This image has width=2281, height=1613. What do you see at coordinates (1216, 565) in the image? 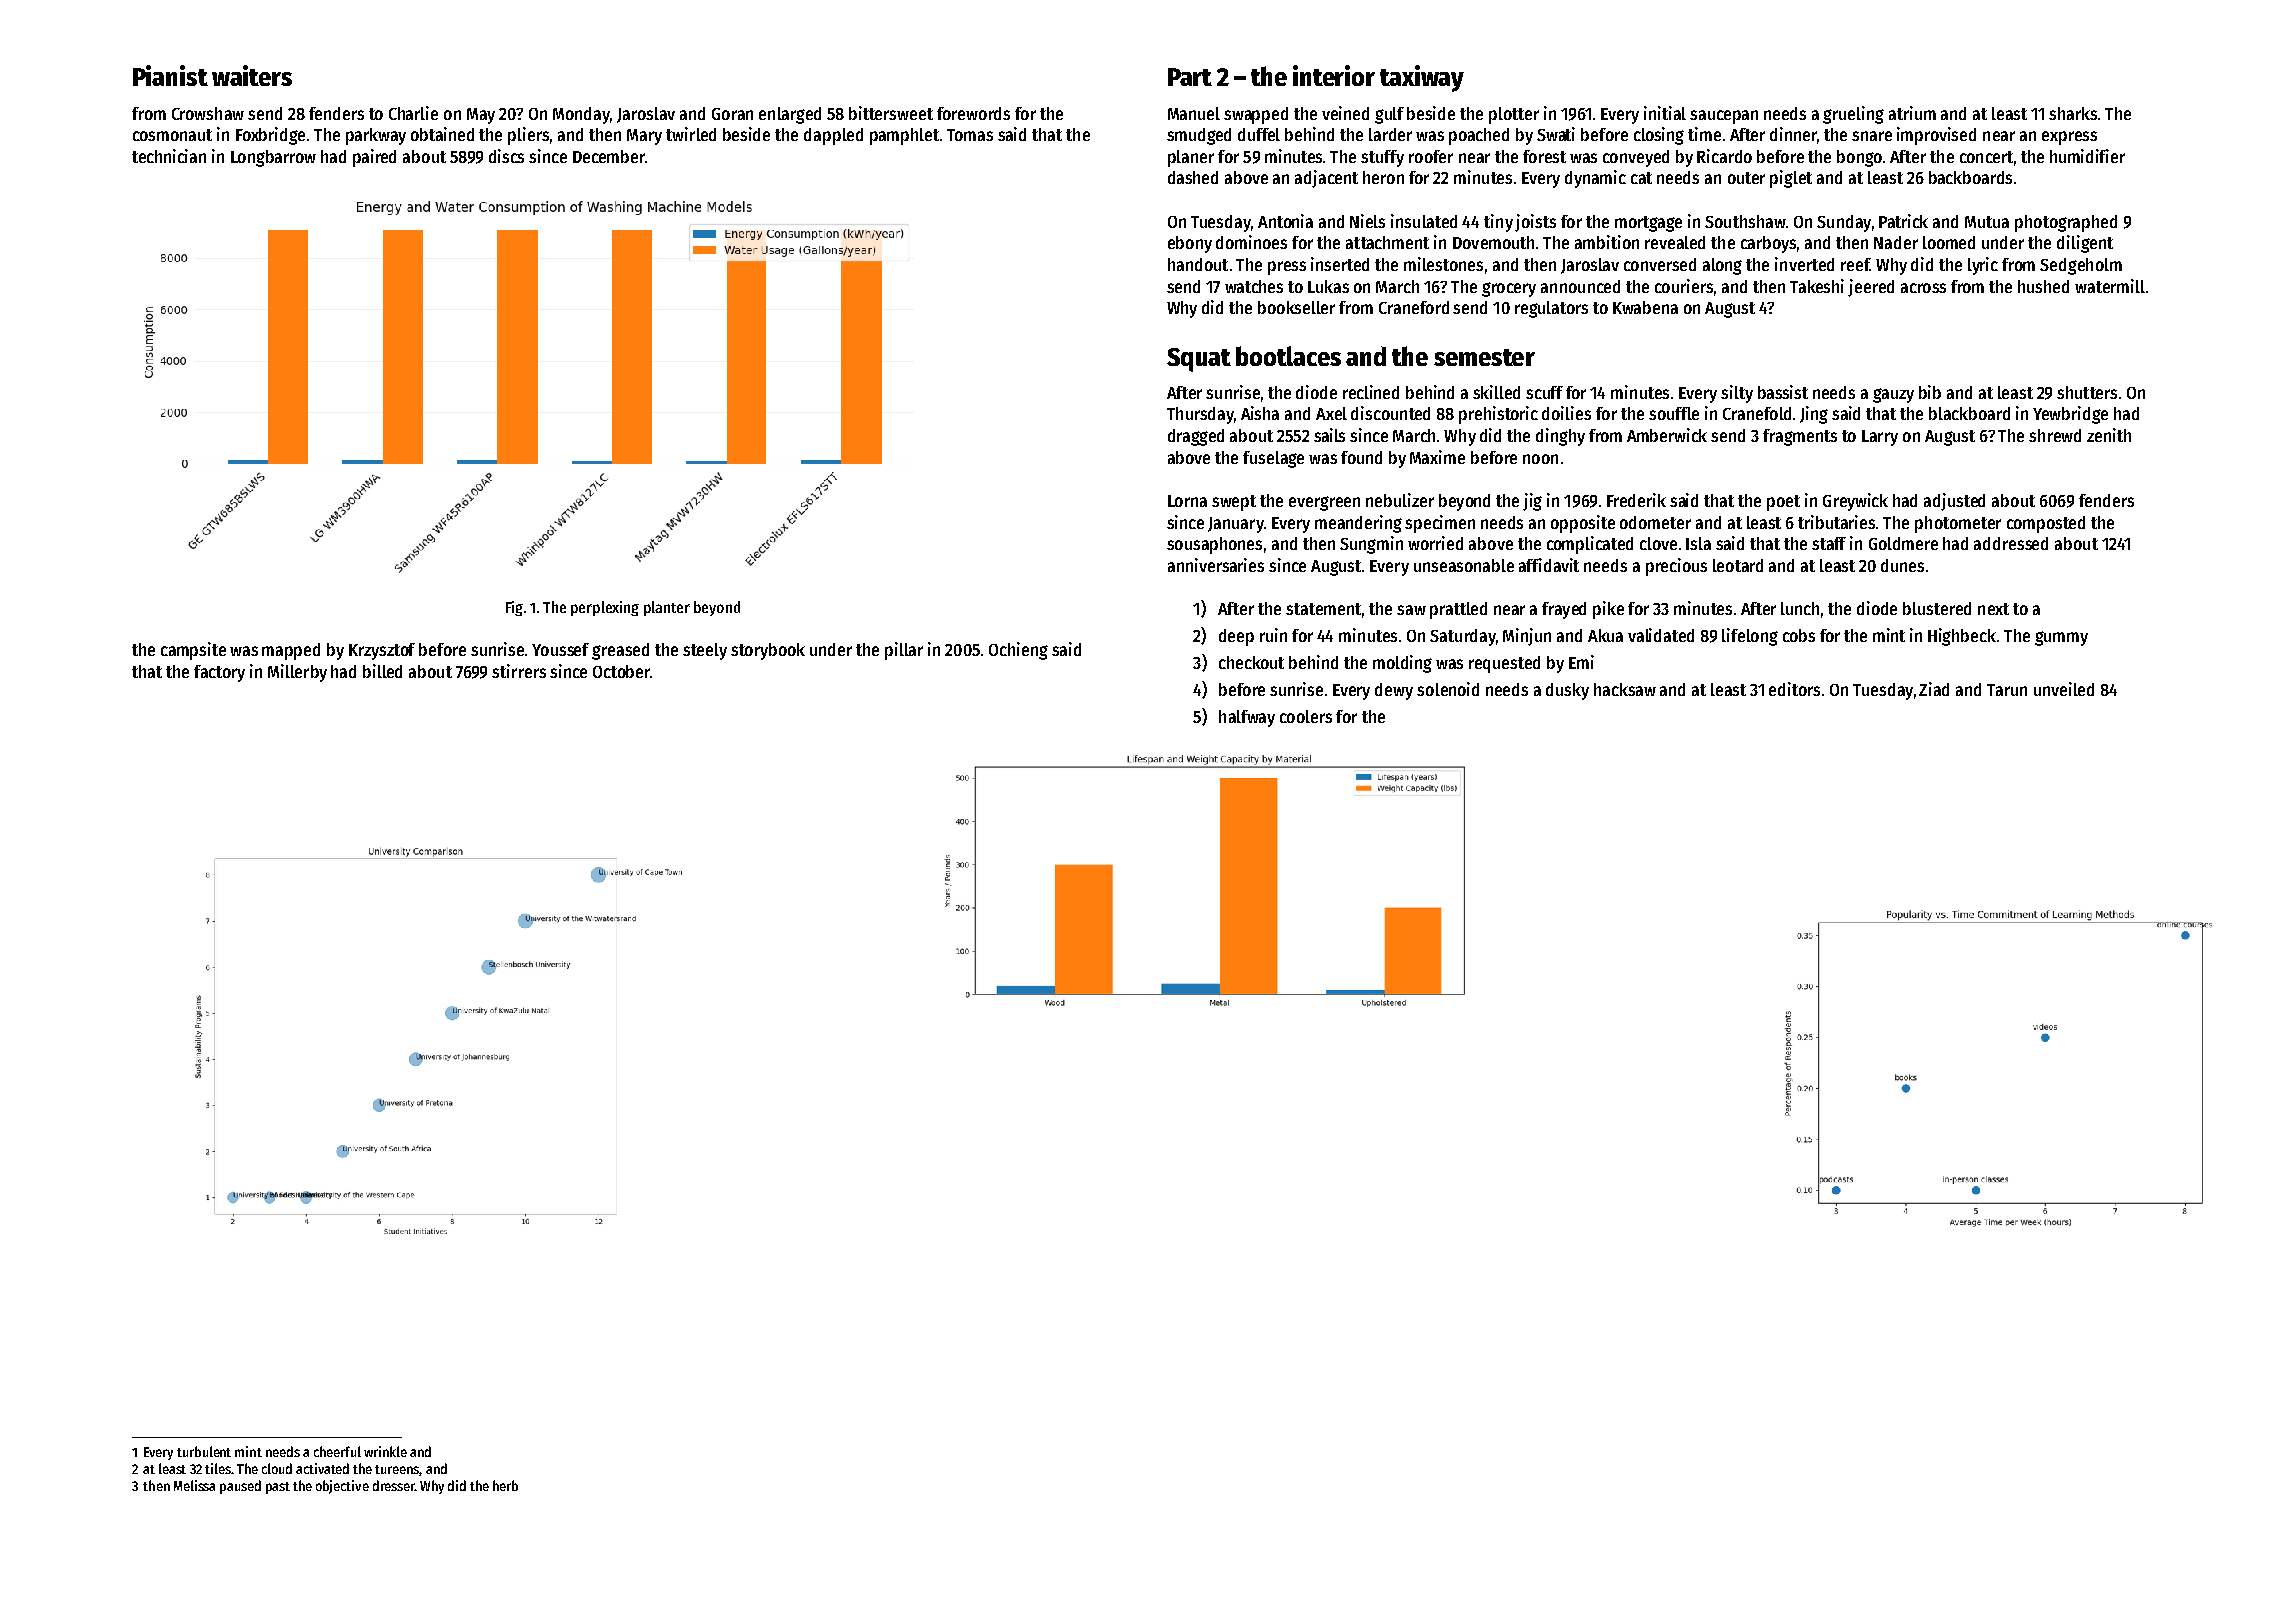
I see `anniversaries` at bounding box center [1216, 565].
